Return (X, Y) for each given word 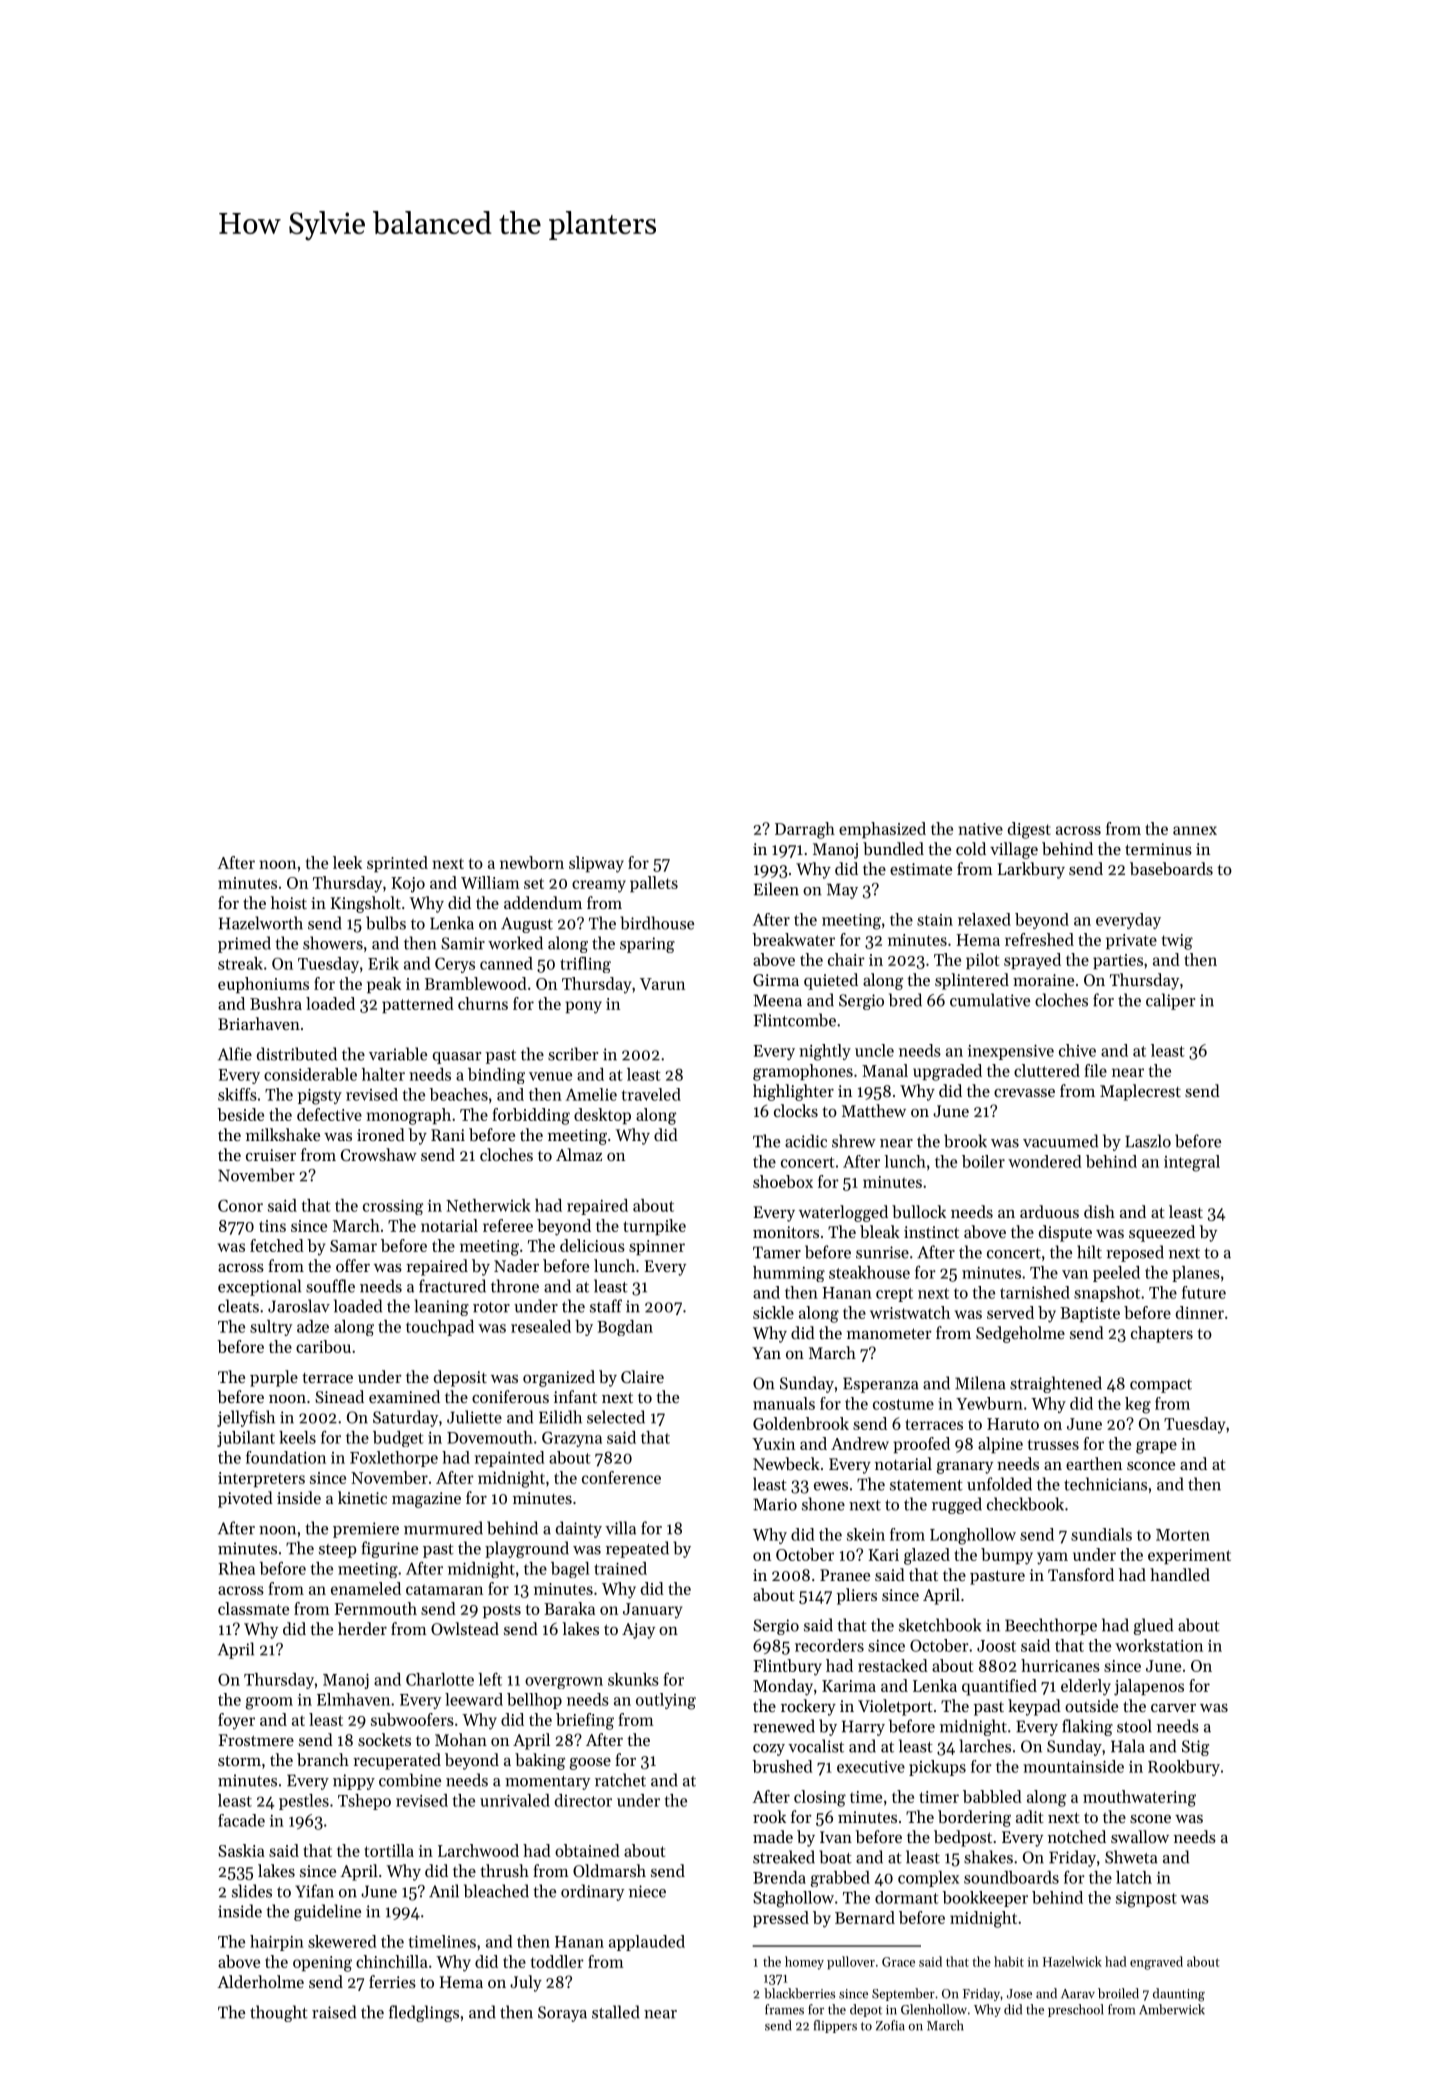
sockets (384, 1739)
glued (1153, 1626)
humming (789, 1274)
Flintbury (787, 1667)
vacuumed (1060, 1141)
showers (333, 943)
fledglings (424, 2013)
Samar (353, 1246)
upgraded (947, 1072)
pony (583, 1007)
